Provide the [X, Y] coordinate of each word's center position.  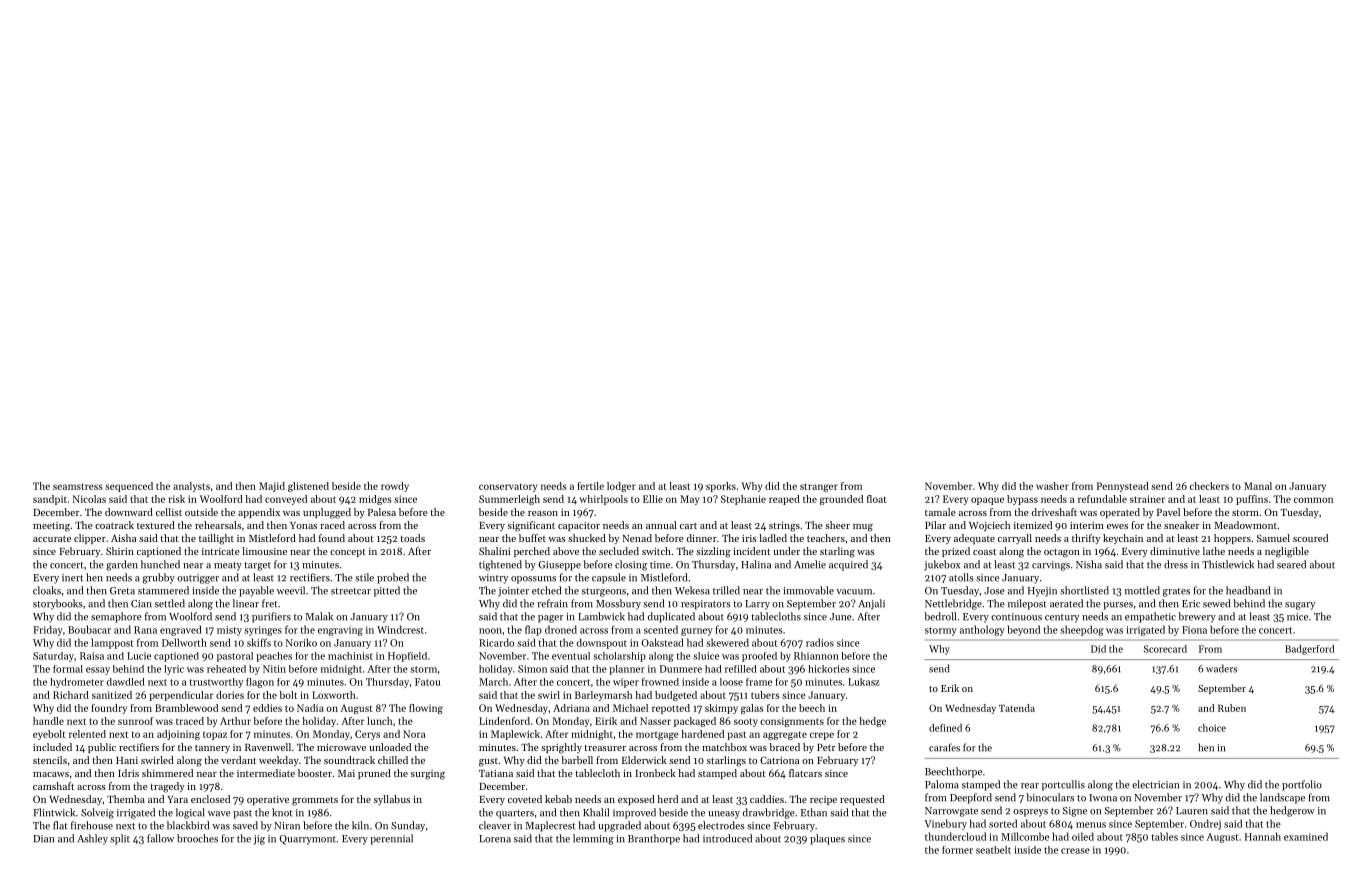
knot [282, 812]
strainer [1147, 499]
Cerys [367, 735]
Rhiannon [816, 656]
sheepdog [1082, 630]
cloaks [47, 590]
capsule [609, 578]
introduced [727, 838]
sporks [721, 487]
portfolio [1302, 785]
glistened [308, 487]
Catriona [779, 760]
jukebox [942, 565]
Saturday [53, 657]
